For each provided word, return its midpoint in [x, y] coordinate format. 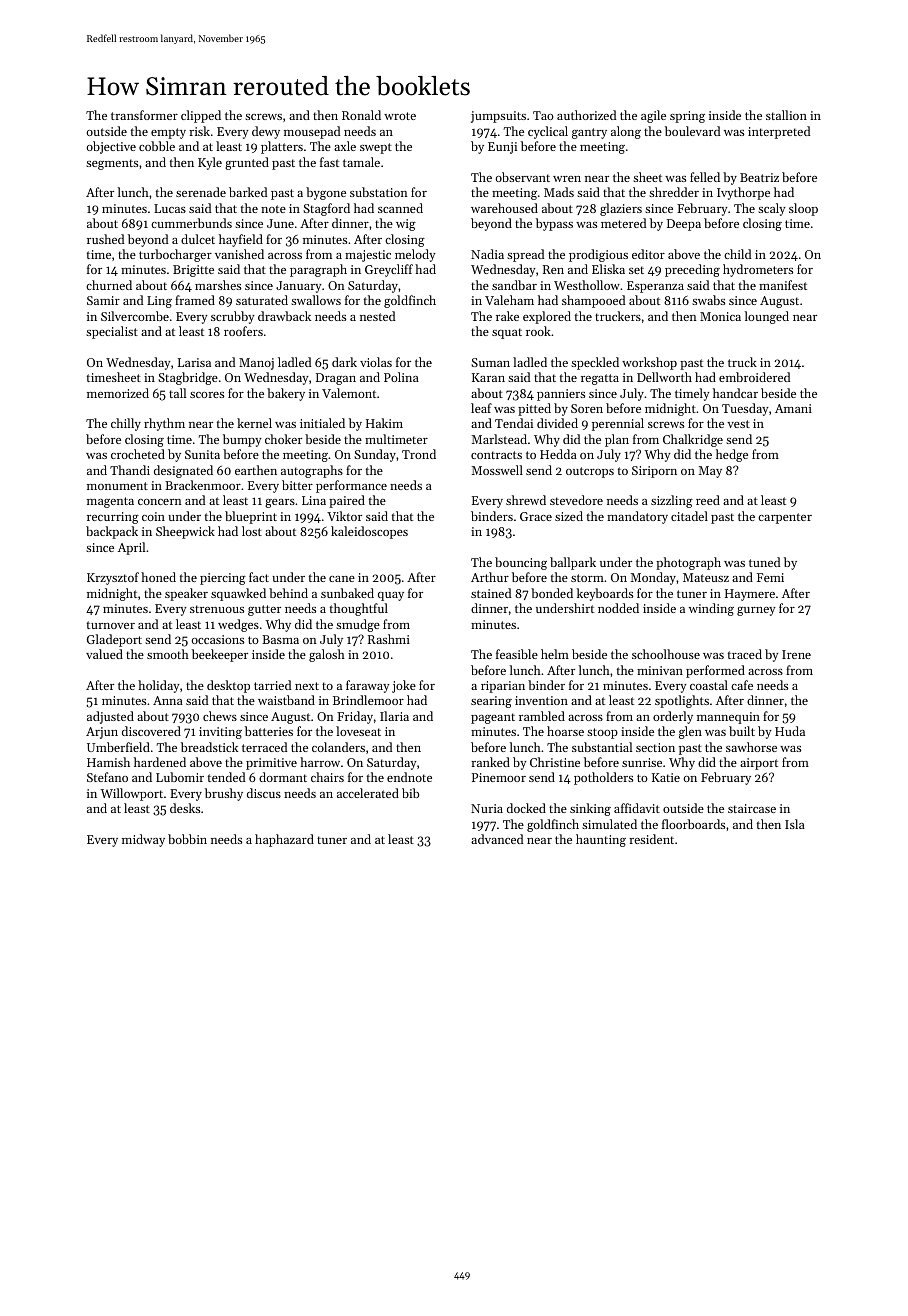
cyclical [548, 132]
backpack [112, 532]
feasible [517, 654]
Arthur [490, 577]
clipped [201, 116]
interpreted [779, 132]
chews [220, 716]
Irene [796, 654]
